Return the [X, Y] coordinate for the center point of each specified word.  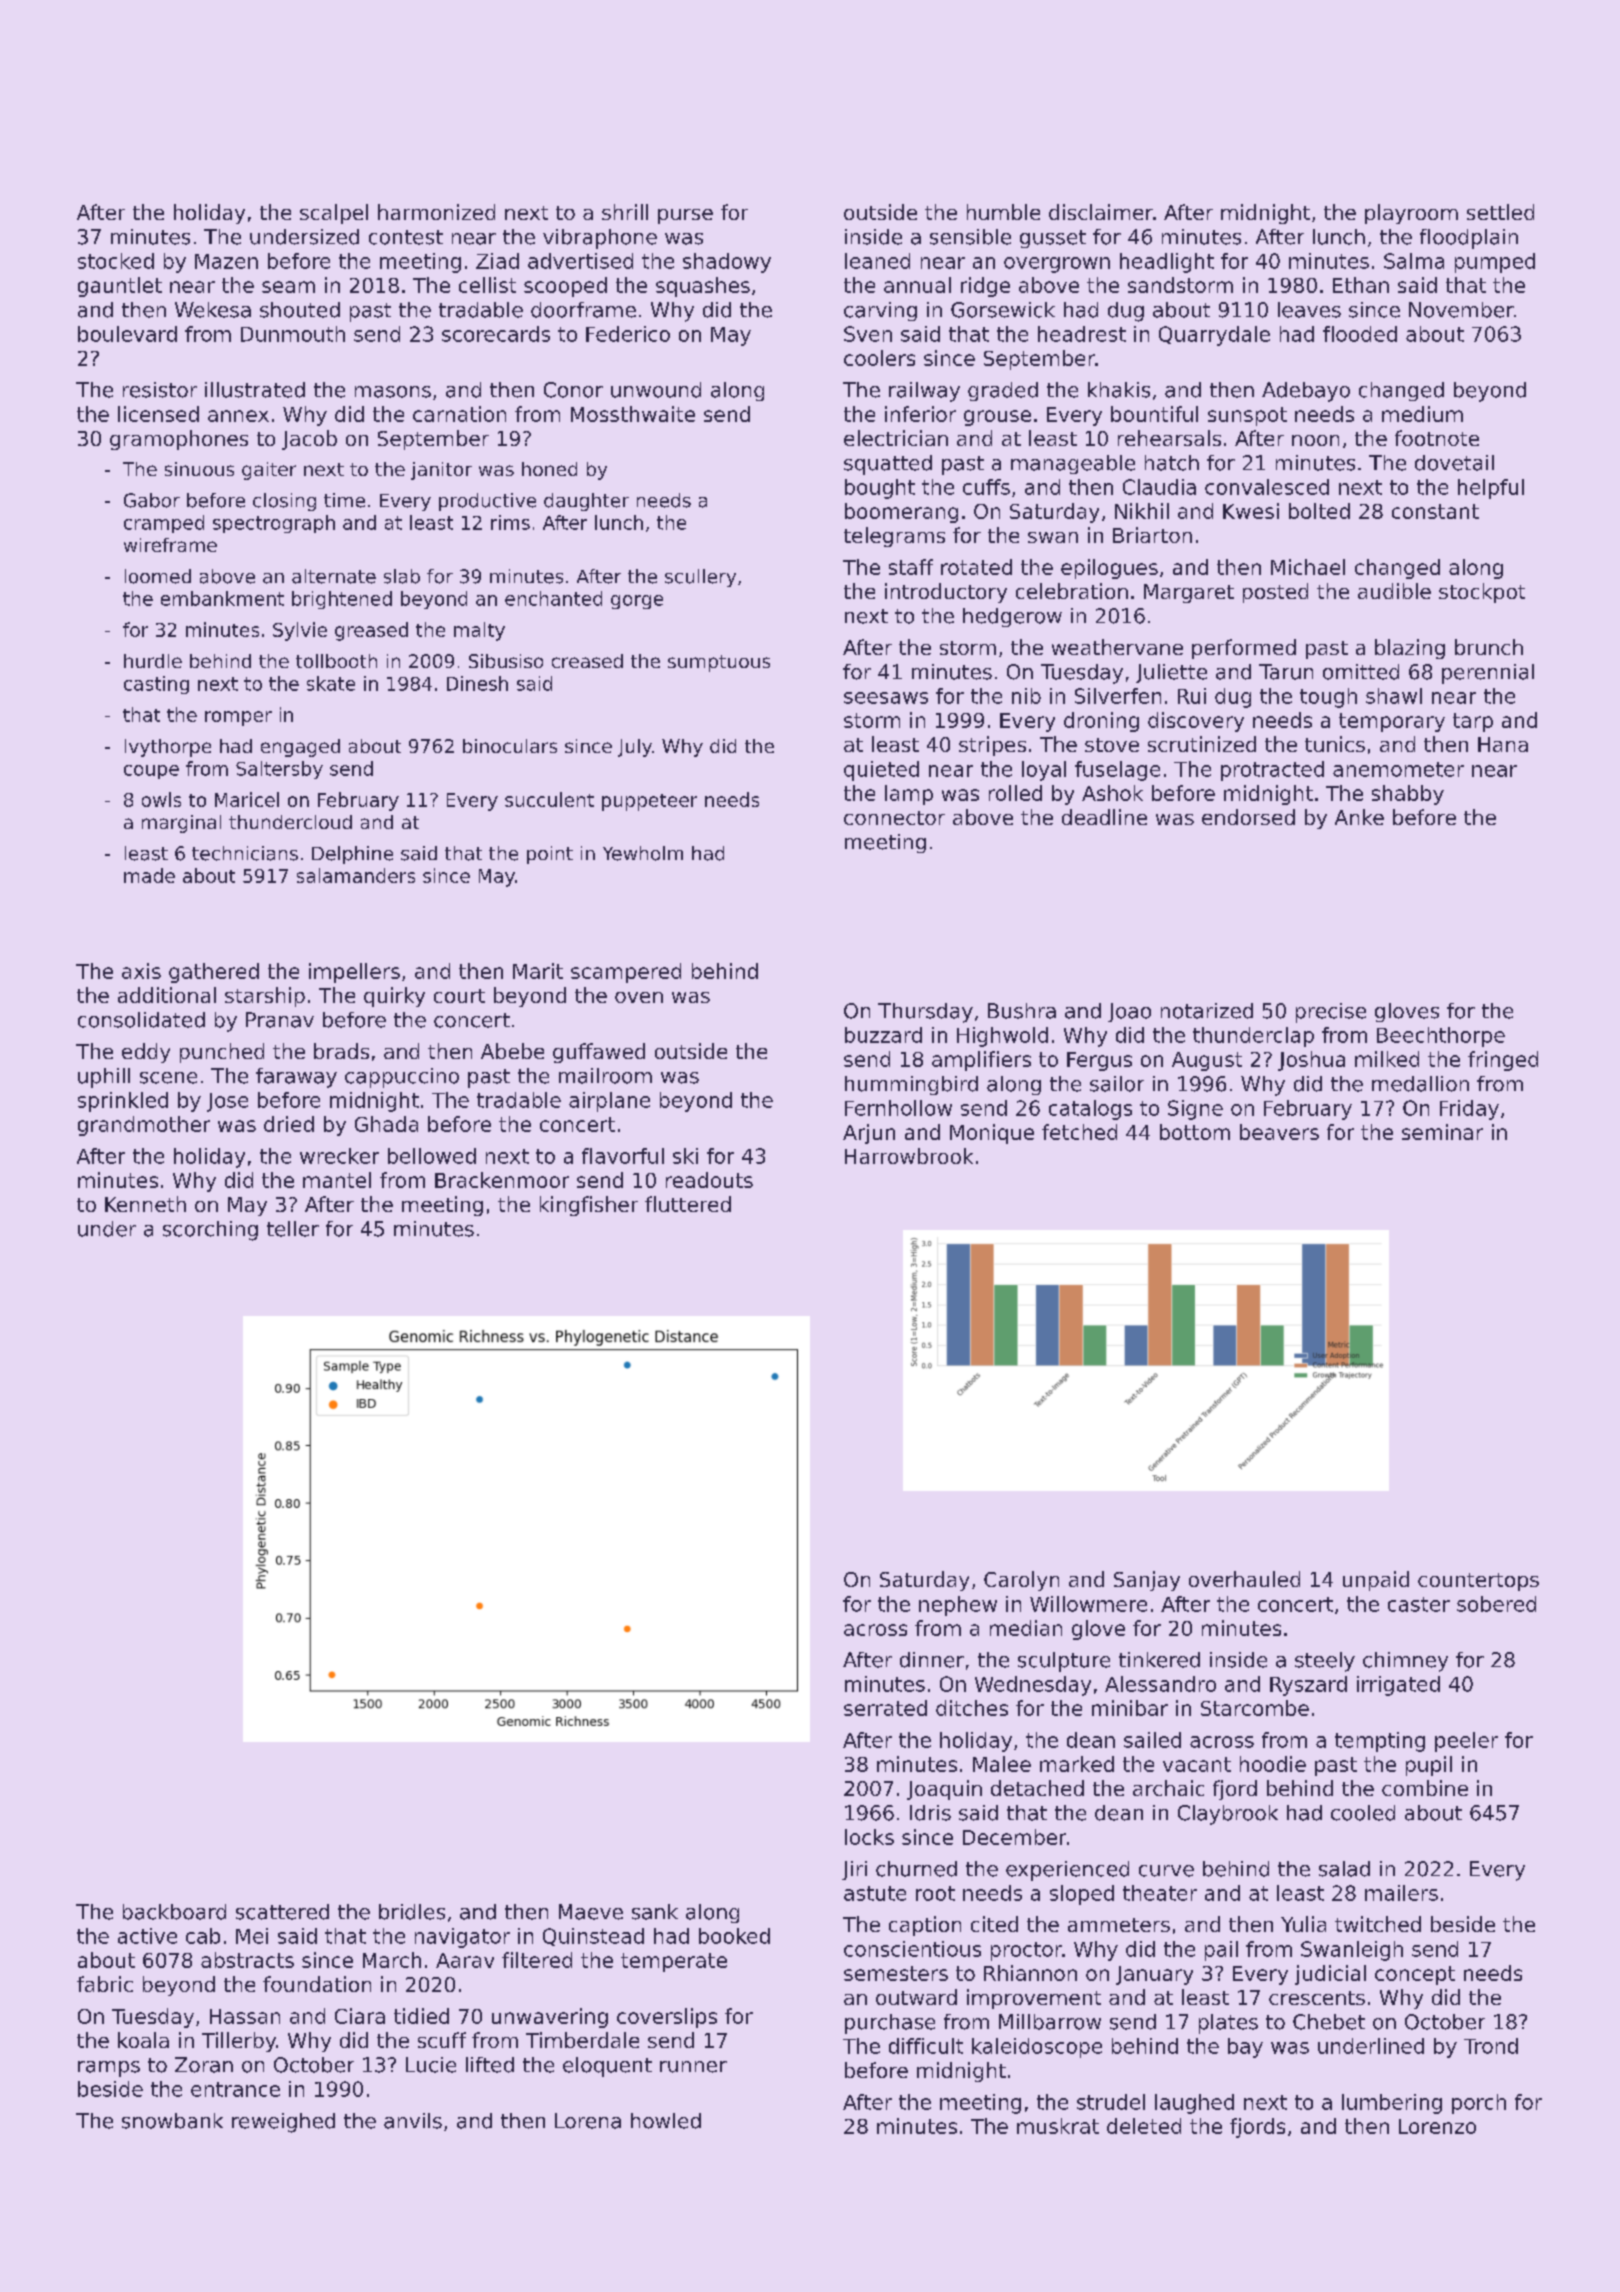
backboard [174, 1912]
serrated [885, 1708]
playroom [1411, 214]
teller [293, 1229]
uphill [104, 1078]
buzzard [883, 1035]
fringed [1503, 1061]
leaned [877, 261]
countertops [1478, 1582]
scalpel [334, 214]
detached [1037, 1788]
